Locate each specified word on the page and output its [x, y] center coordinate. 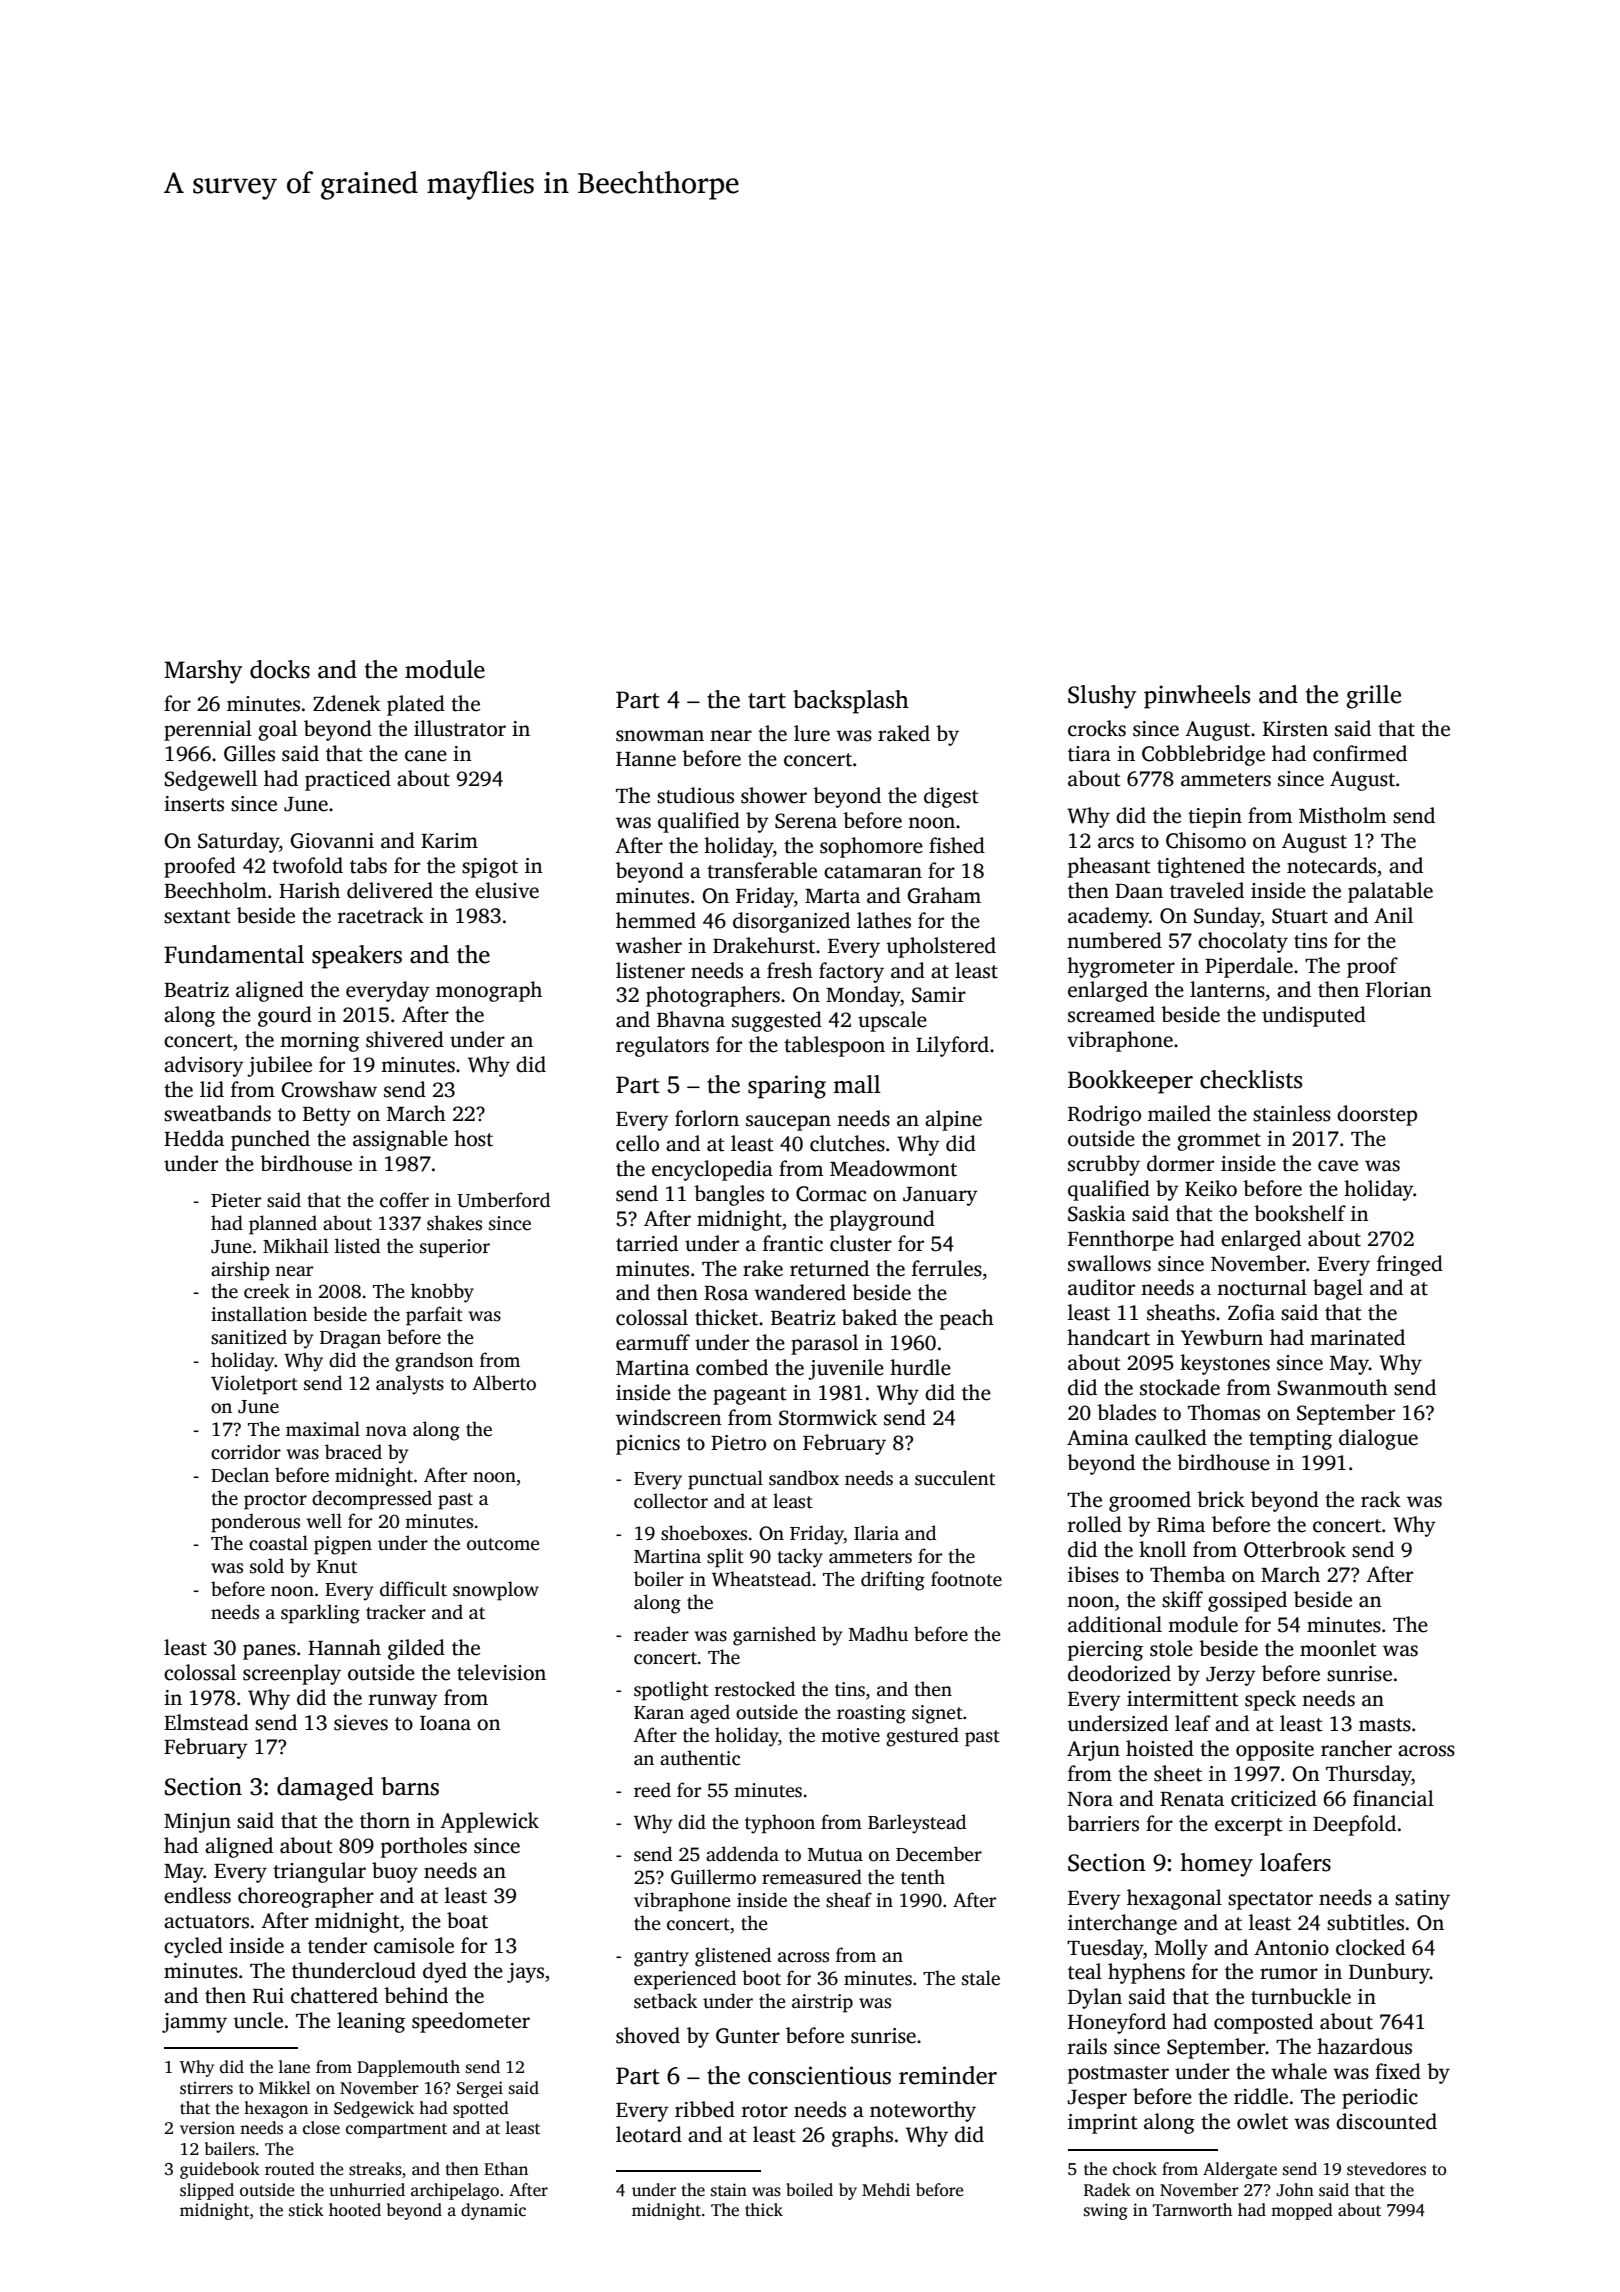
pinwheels [1197, 697]
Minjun [197, 1823]
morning [319, 1042]
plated [416, 705]
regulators [662, 1046]
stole [1171, 1648]
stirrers [206, 2088]
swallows [1109, 1263]
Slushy [1102, 697]
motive [850, 1735]
